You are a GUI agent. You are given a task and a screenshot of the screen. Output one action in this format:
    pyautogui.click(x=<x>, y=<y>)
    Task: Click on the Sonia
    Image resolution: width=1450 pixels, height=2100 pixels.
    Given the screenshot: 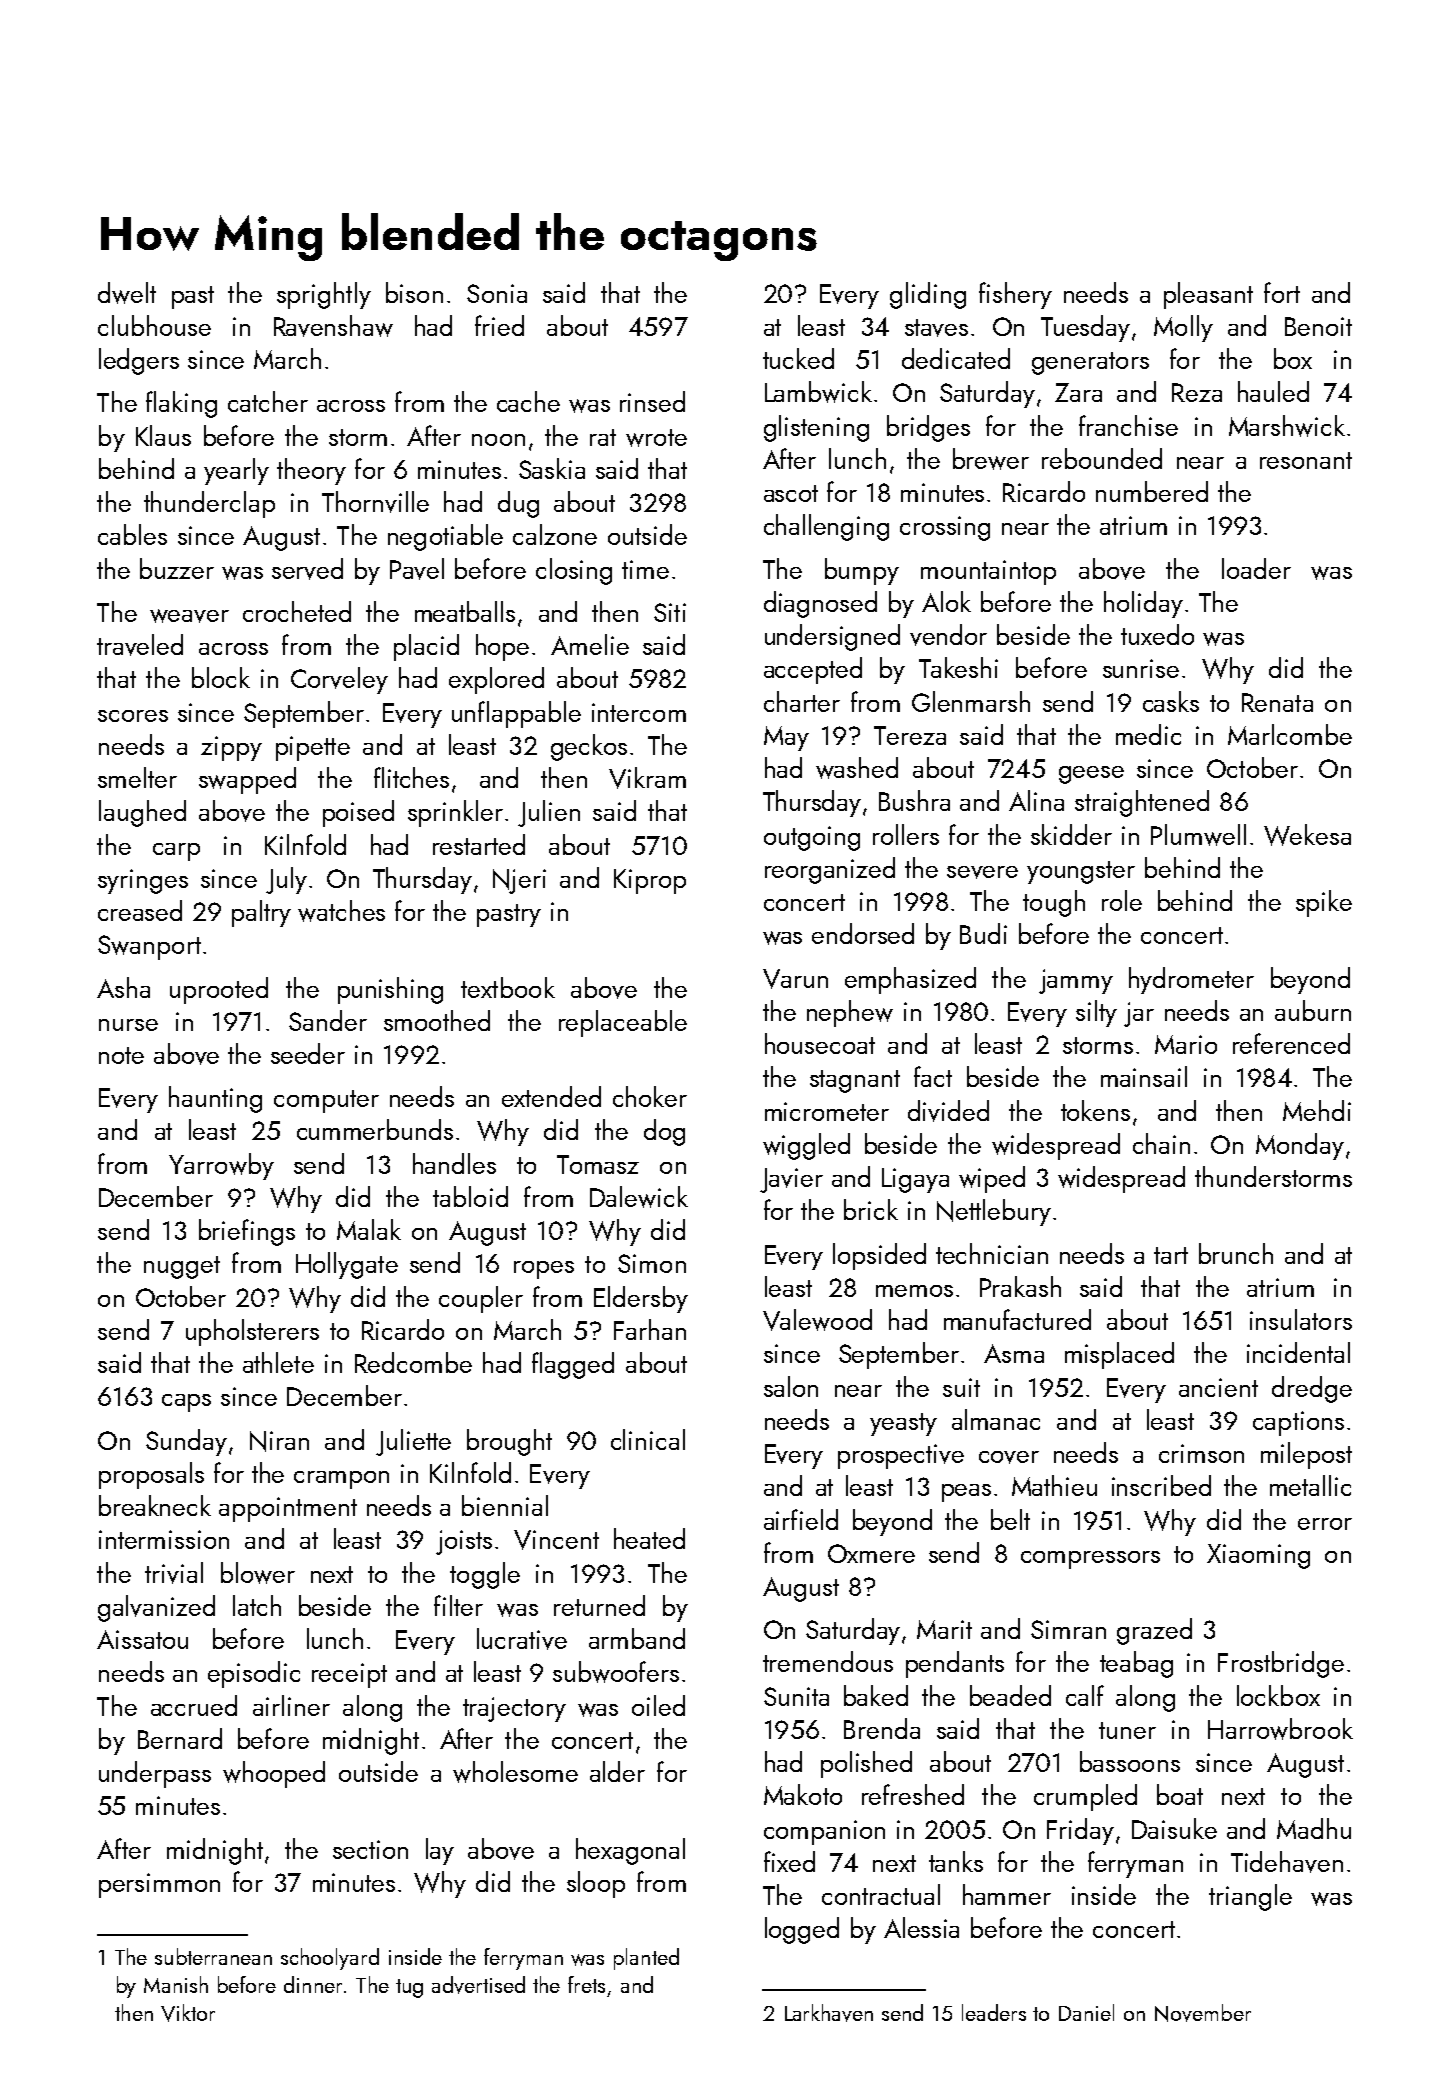 What is the action you would take?
    pyautogui.click(x=497, y=293)
